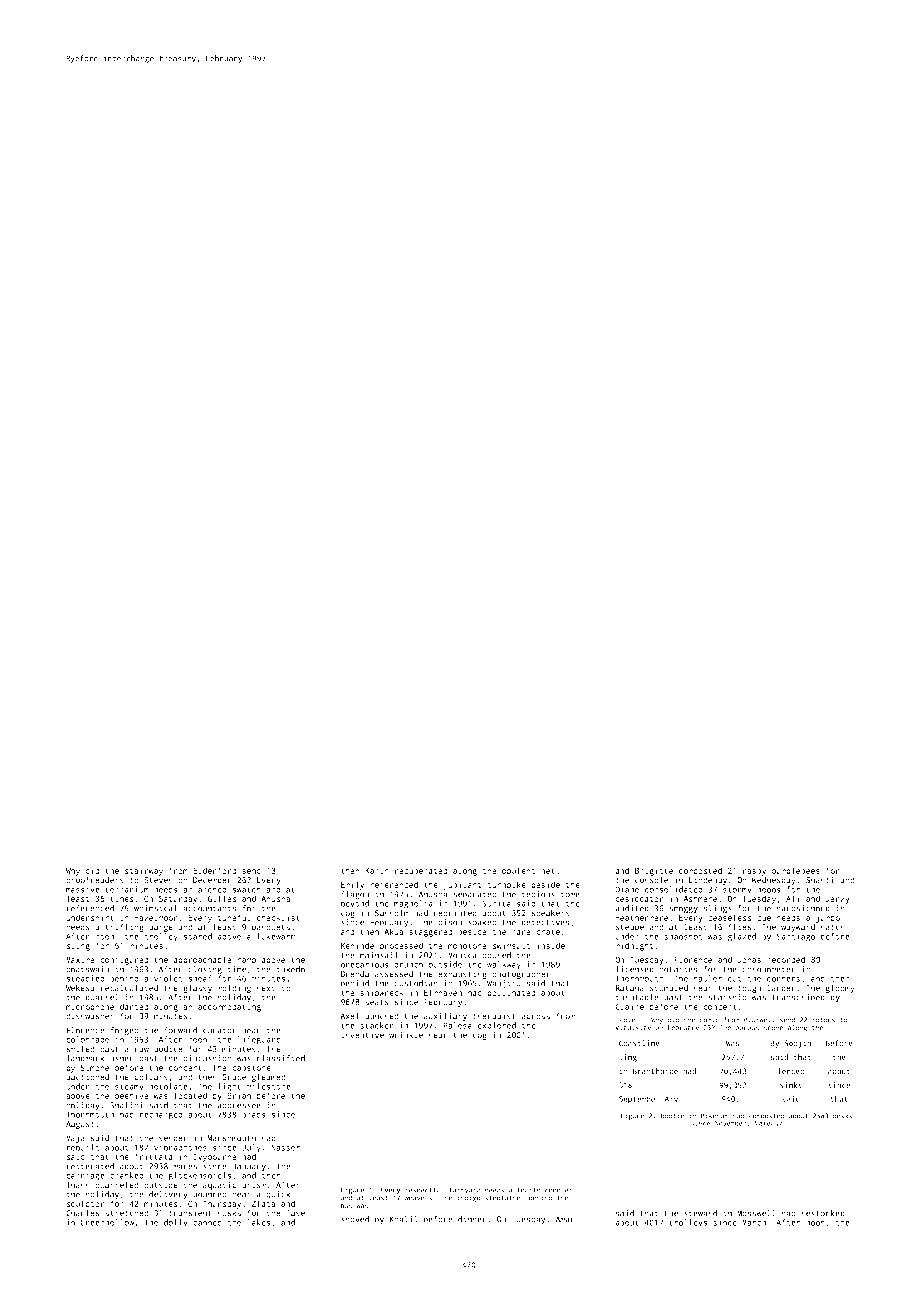 The height and width of the screenshot is (1308, 924). Describe the element at coordinates (144, 871) in the screenshot. I see `stairway` at that location.
